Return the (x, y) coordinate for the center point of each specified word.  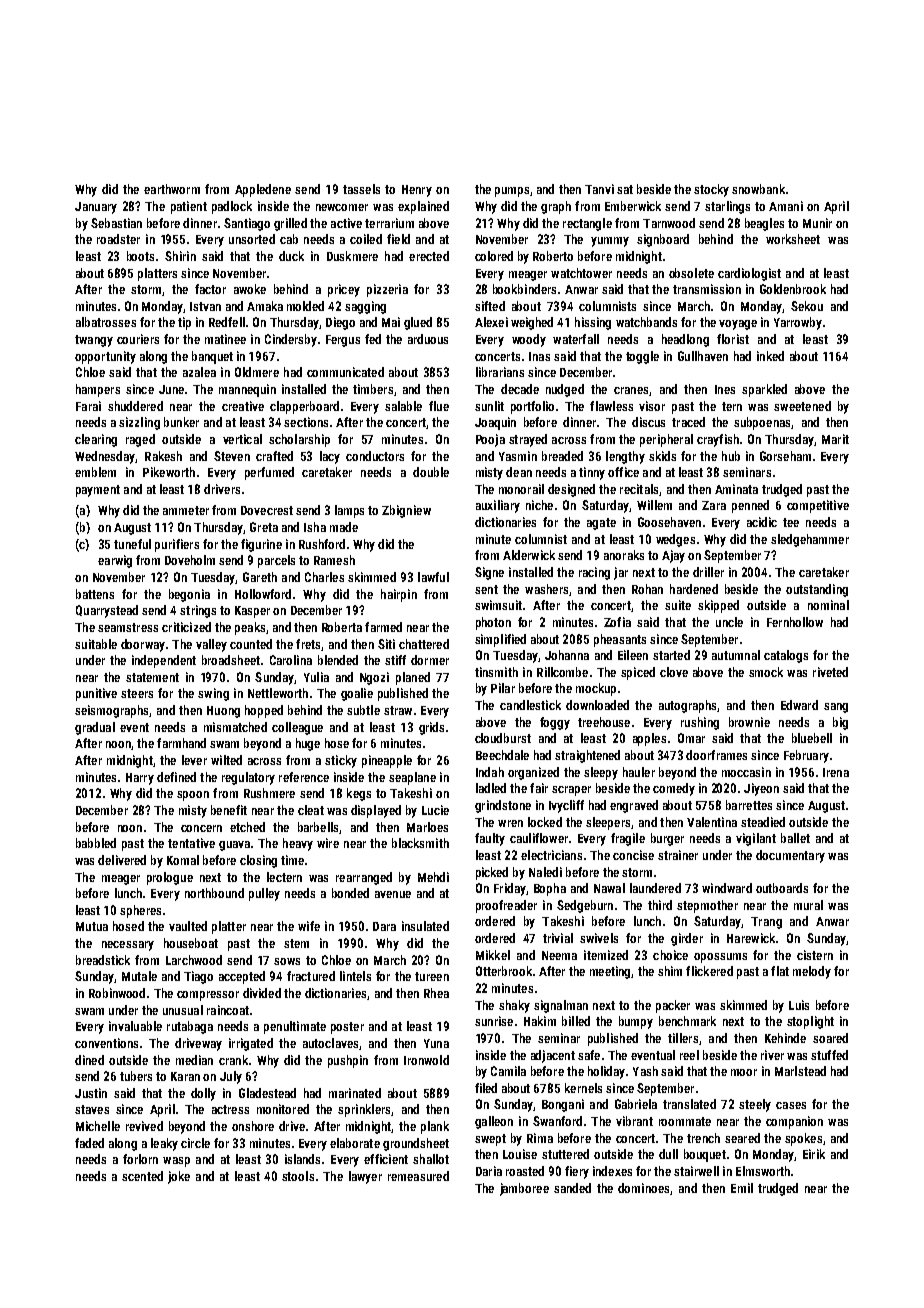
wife (309, 926)
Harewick (751, 938)
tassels (361, 189)
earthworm (172, 189)
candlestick (530, 705)
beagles (764, 224)
